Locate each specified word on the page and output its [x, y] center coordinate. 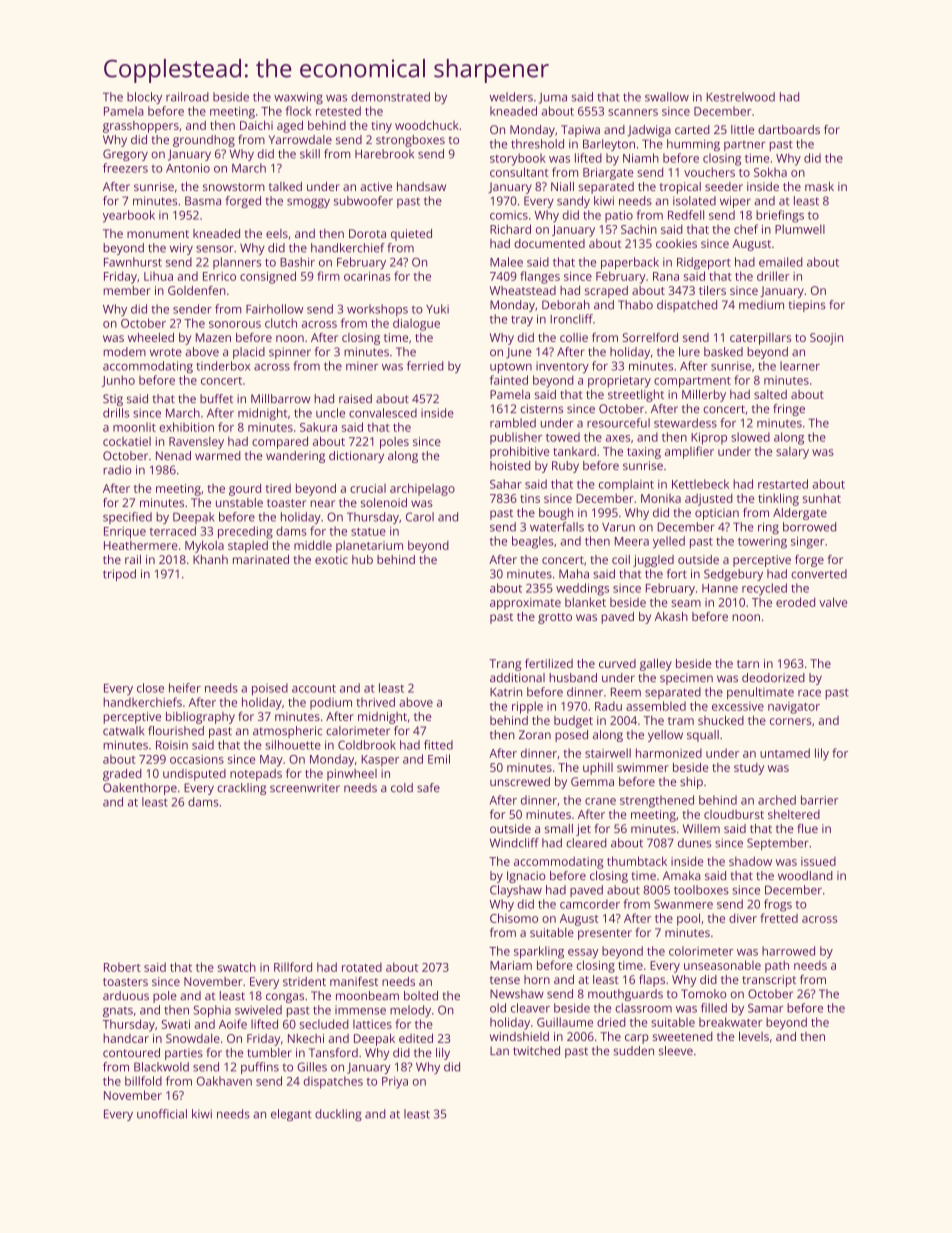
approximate [525, 604]
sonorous [235, 324]
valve [833, 602]
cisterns [542, 408]
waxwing [298, 98]
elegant [291, 1115]
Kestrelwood [740, 97]
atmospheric [287, 732]
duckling [338, 1115]
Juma [553, 98]
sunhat [822, 498]
